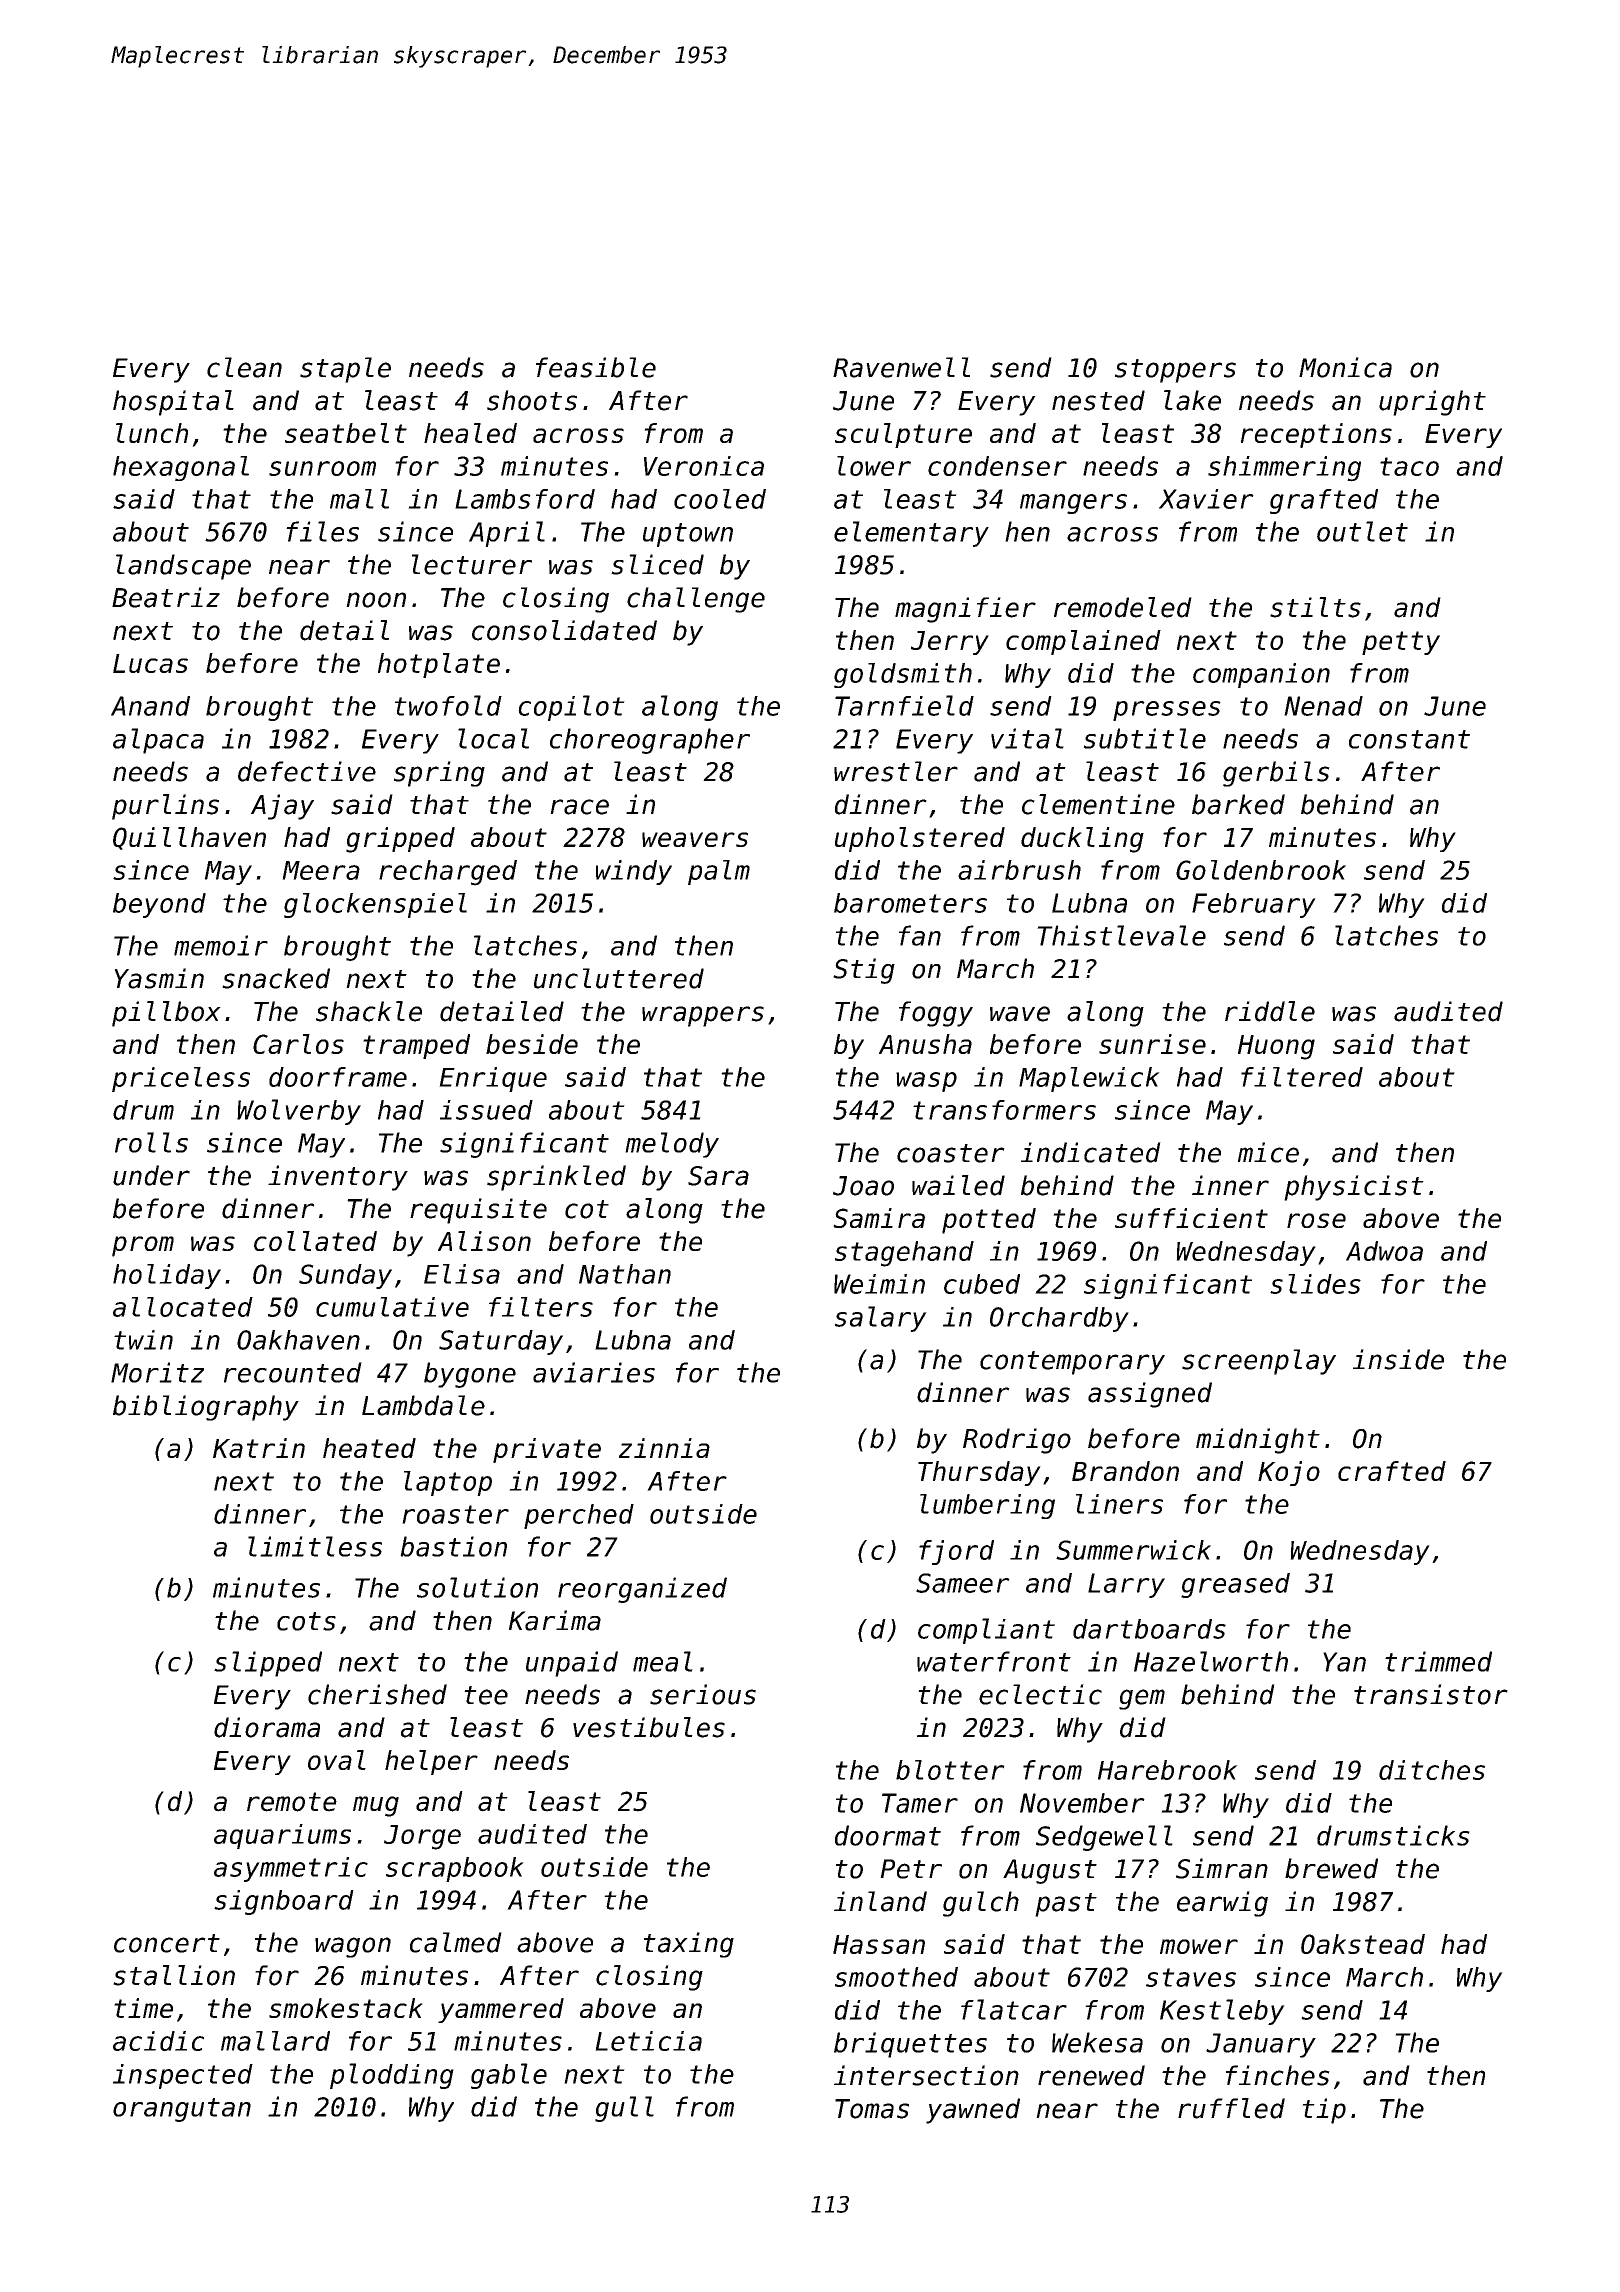 The image size is (1620, 2292). I want to click on slipped, so click(268, 1664).
